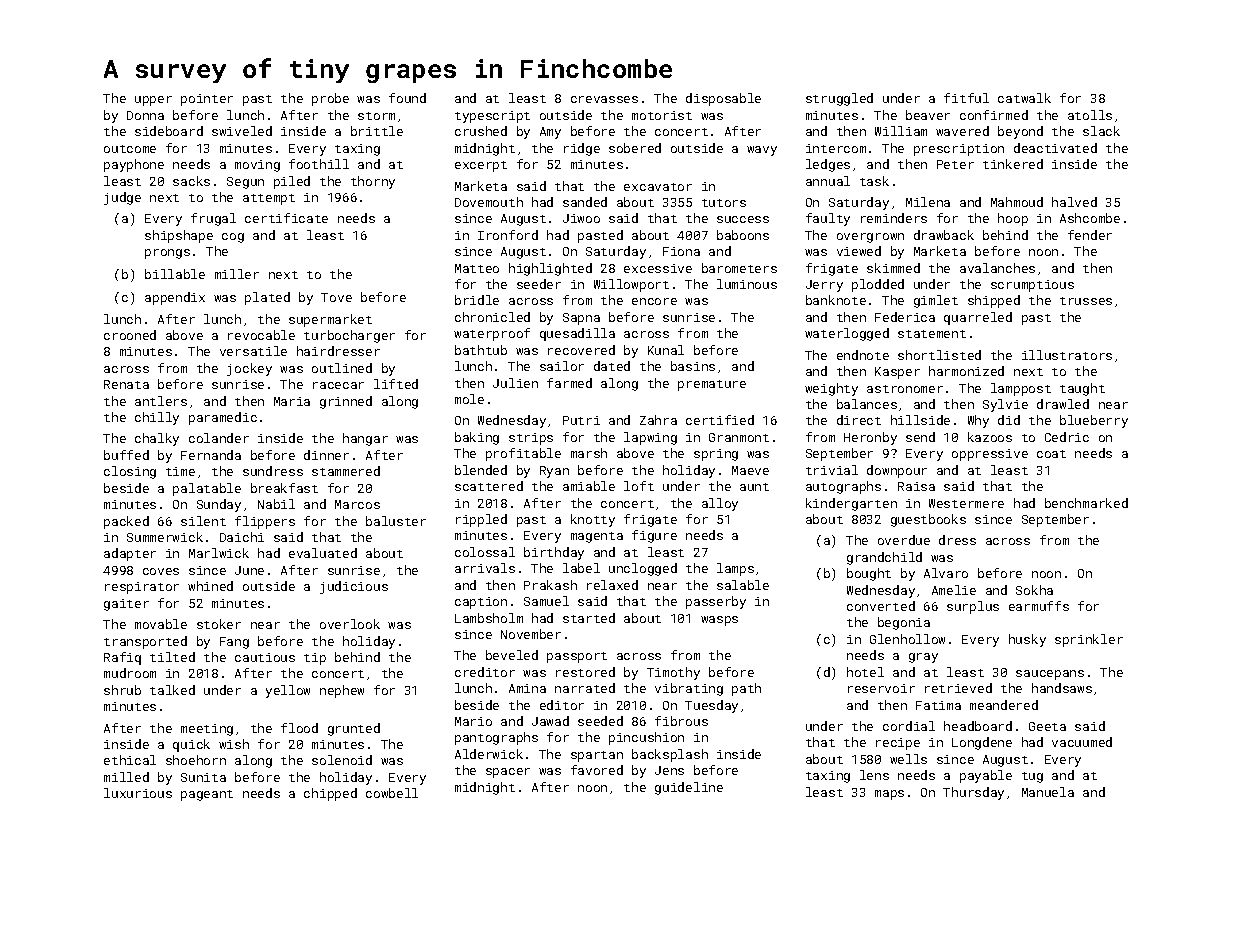 The width and height of the document is (1233, 952). I want to click on pointer, so click(207, 100).
